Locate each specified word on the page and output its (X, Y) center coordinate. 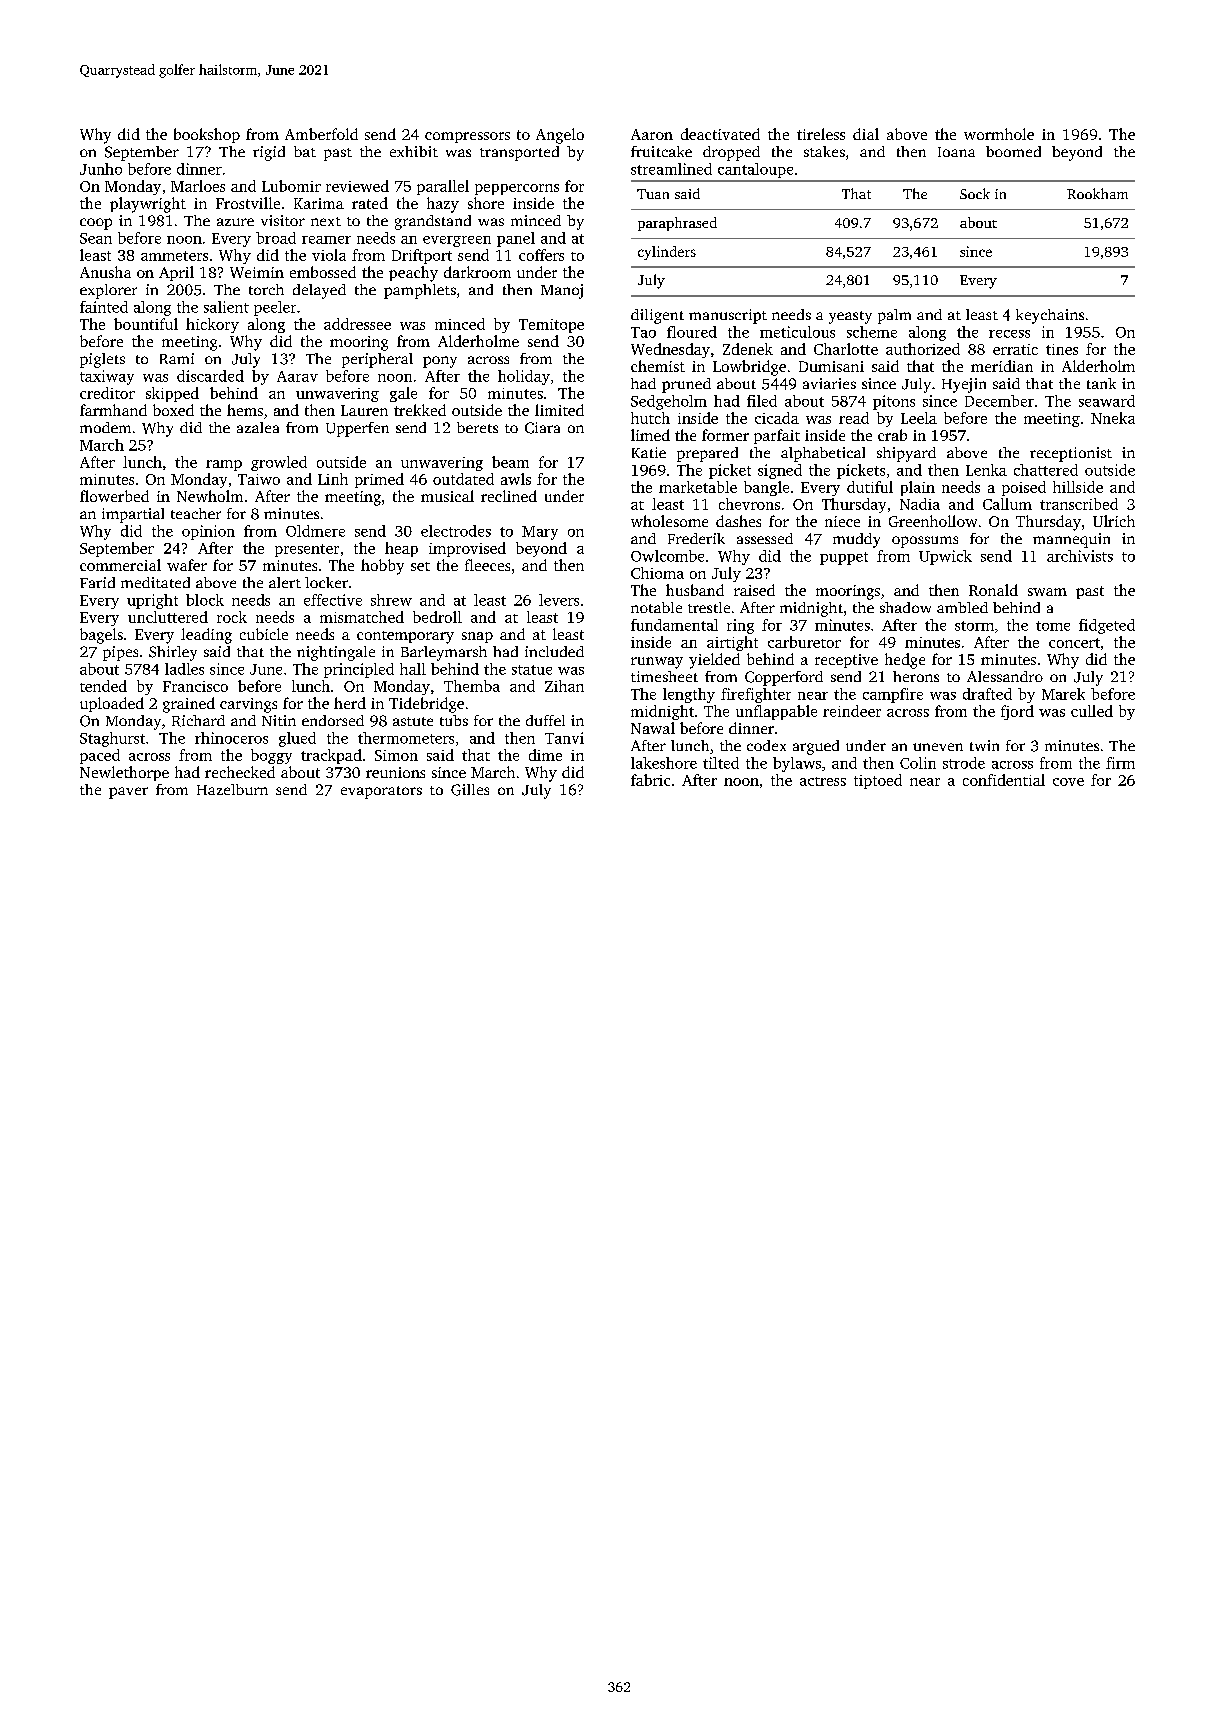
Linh (333, 479)
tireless (821, 134)
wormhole (999, 134)
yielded (714, 661)
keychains (1050, 316)
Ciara (542, 428)
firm (1120, 763)
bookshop (207, 135)
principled (359, 670)
